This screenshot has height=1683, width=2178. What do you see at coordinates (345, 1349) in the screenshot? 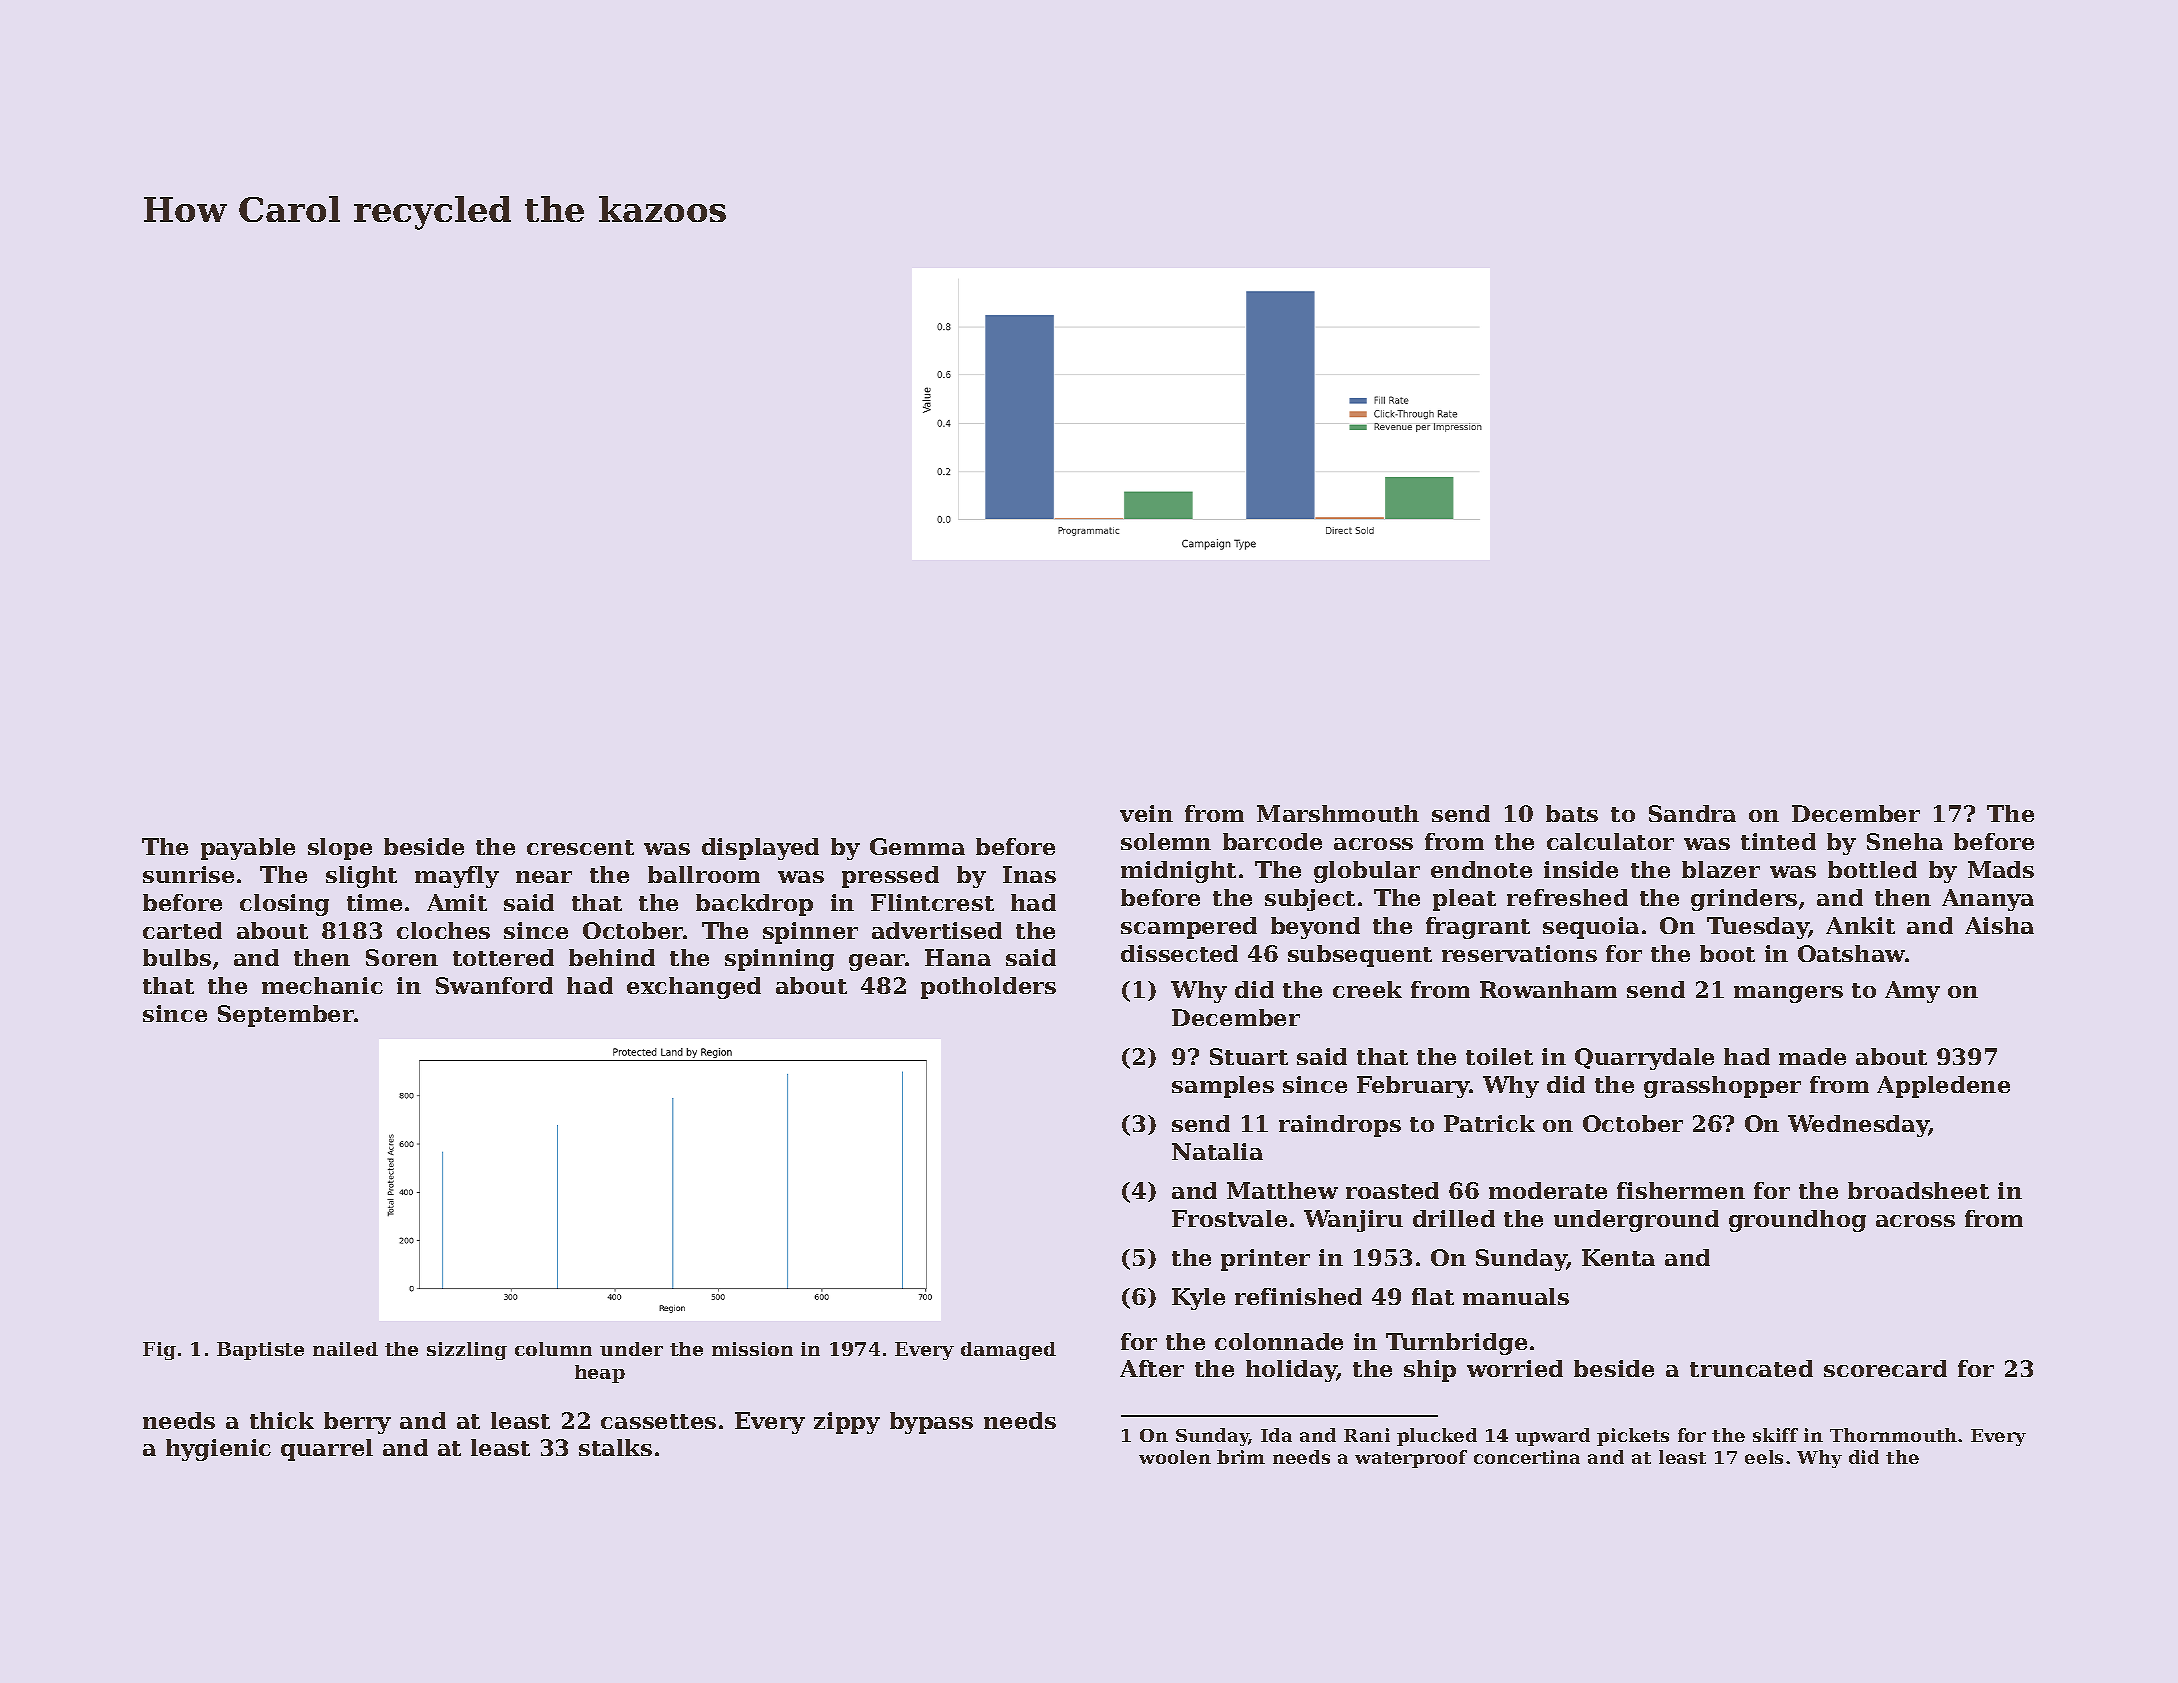
I see `nailed` at bounding box center [345, 1349].
